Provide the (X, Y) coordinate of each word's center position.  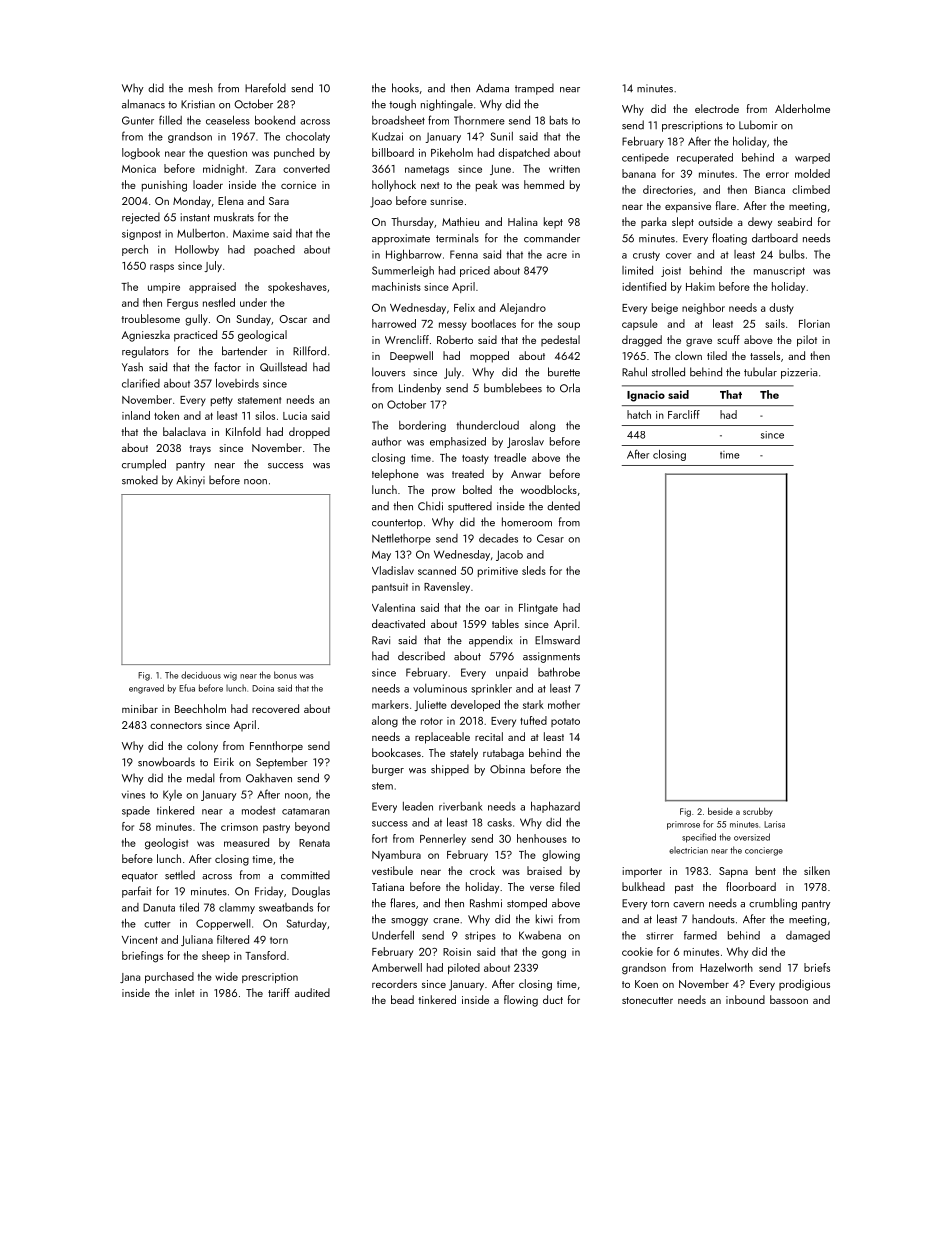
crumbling (773, 904)
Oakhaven (269, 778)
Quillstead (283, 367)
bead (402, 999)
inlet (185, 992)
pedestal (560, 340)
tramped (534, 89)
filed (570, 886)
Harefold (265, 88)
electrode (717, 108)
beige (665, 309)
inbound (745, 999)
